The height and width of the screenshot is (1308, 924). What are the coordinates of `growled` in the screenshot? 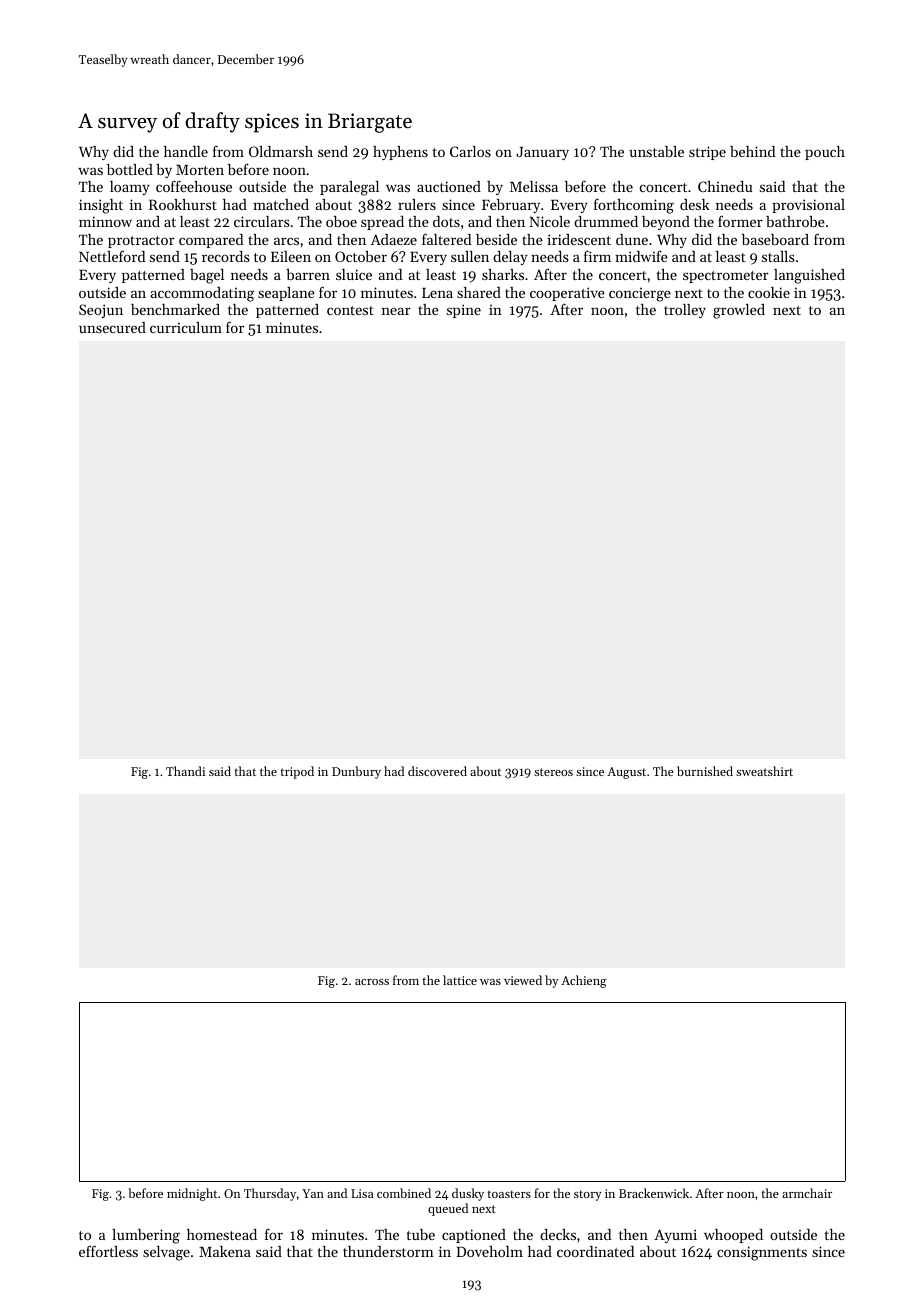 It's located at (739, 311).
